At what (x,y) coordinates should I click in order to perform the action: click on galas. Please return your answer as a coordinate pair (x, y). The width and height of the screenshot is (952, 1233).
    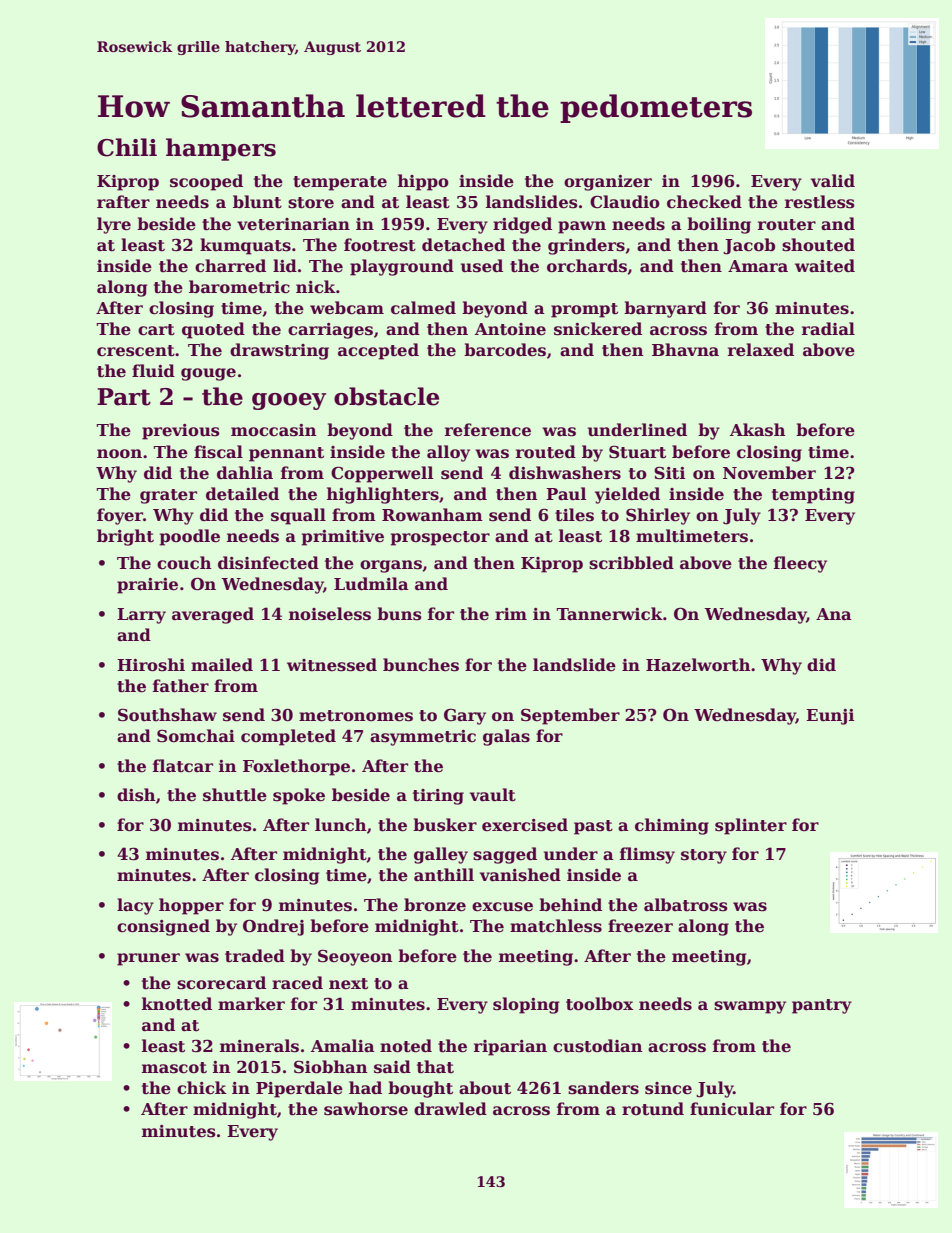
    Looking at the image, I should click on (506, 737).
